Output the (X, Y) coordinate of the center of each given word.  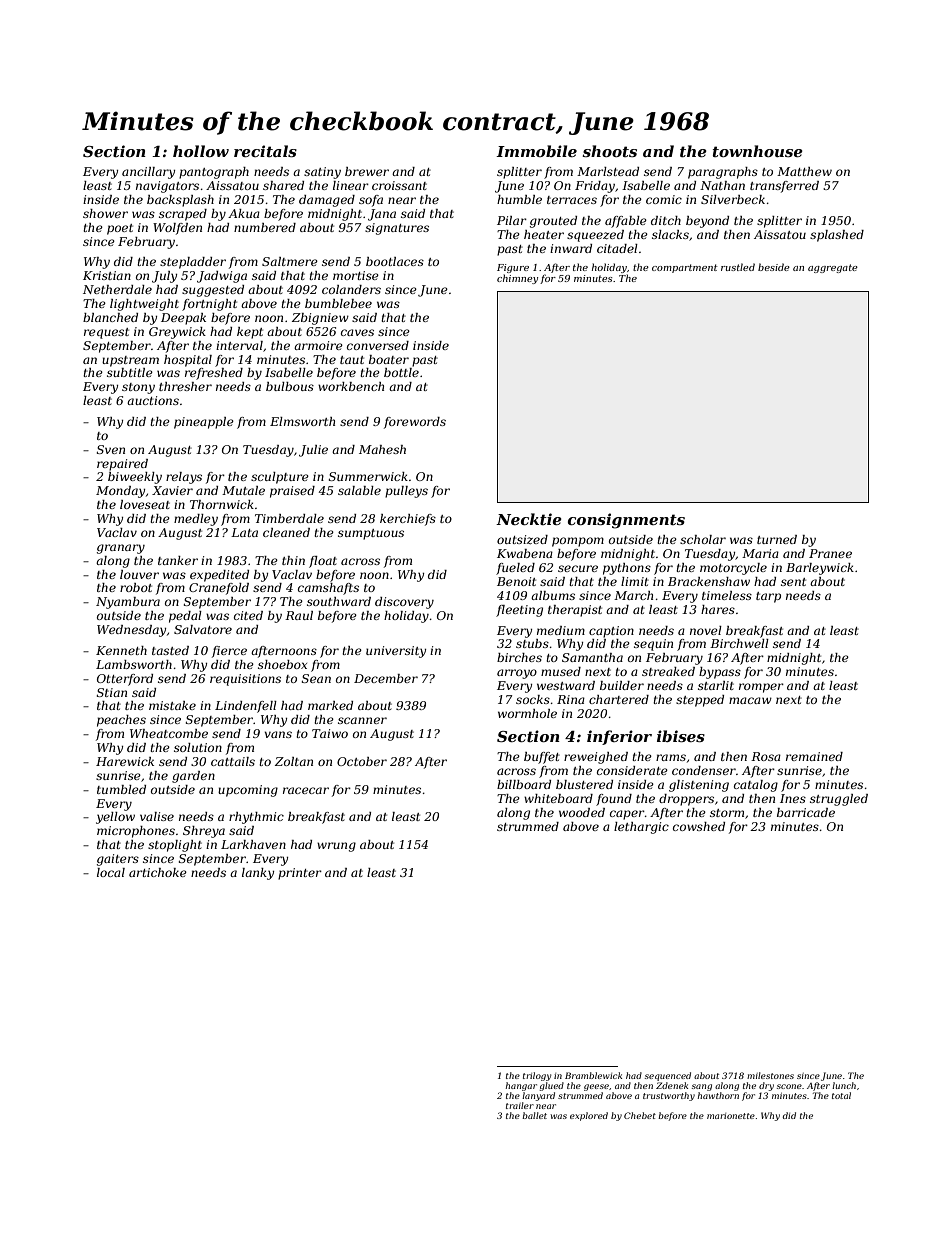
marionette (731, 1116)
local (111, 872)
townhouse (758, 151)
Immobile (536, 151)
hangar (521, 1086)
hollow (201, 151)
